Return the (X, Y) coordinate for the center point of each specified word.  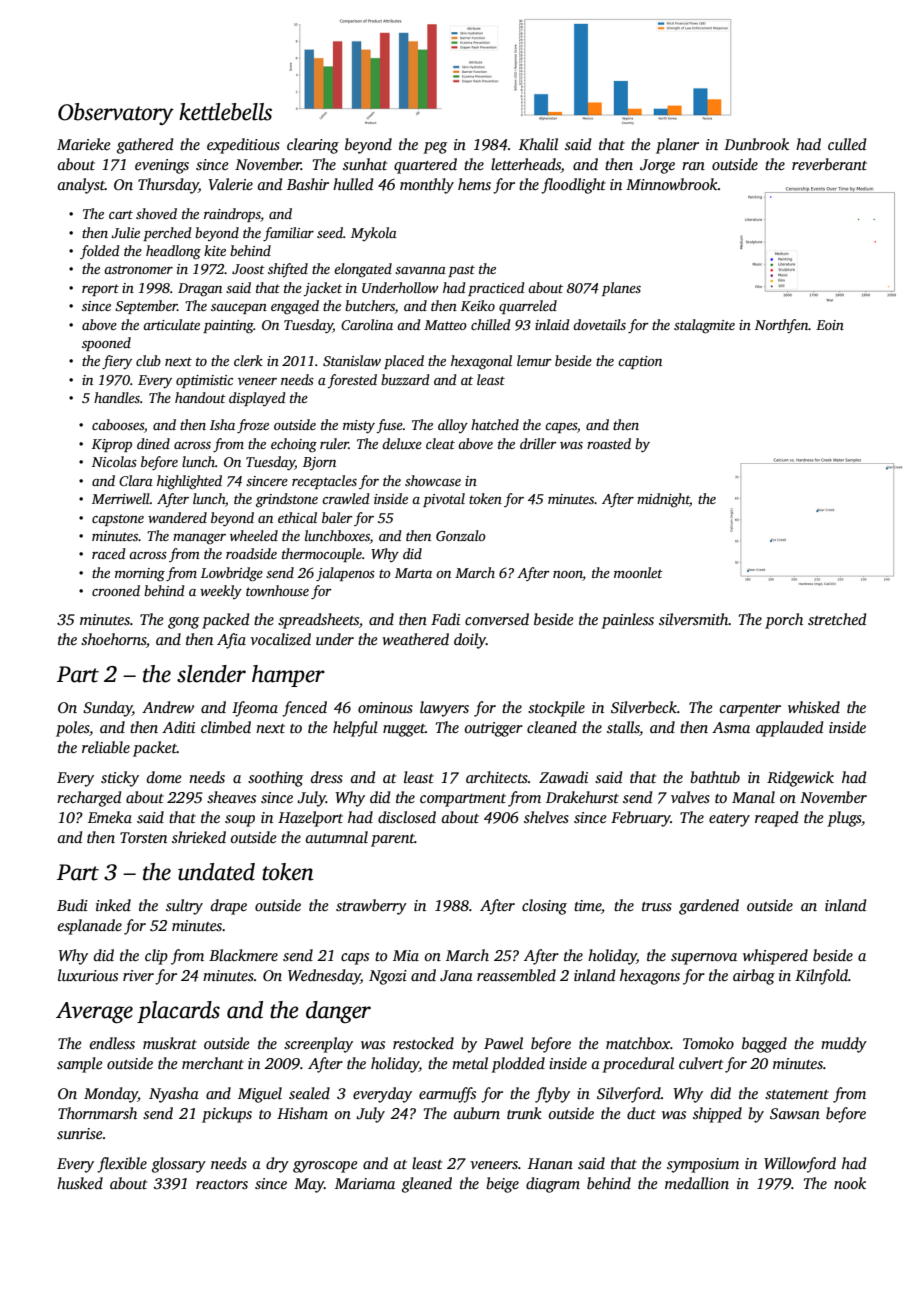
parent (393, 840)
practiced (496, 289)
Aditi (178, 727)
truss (657, 906)
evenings (162, 166)
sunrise (80, 1133)
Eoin (830, 325)
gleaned (427, 1185)
